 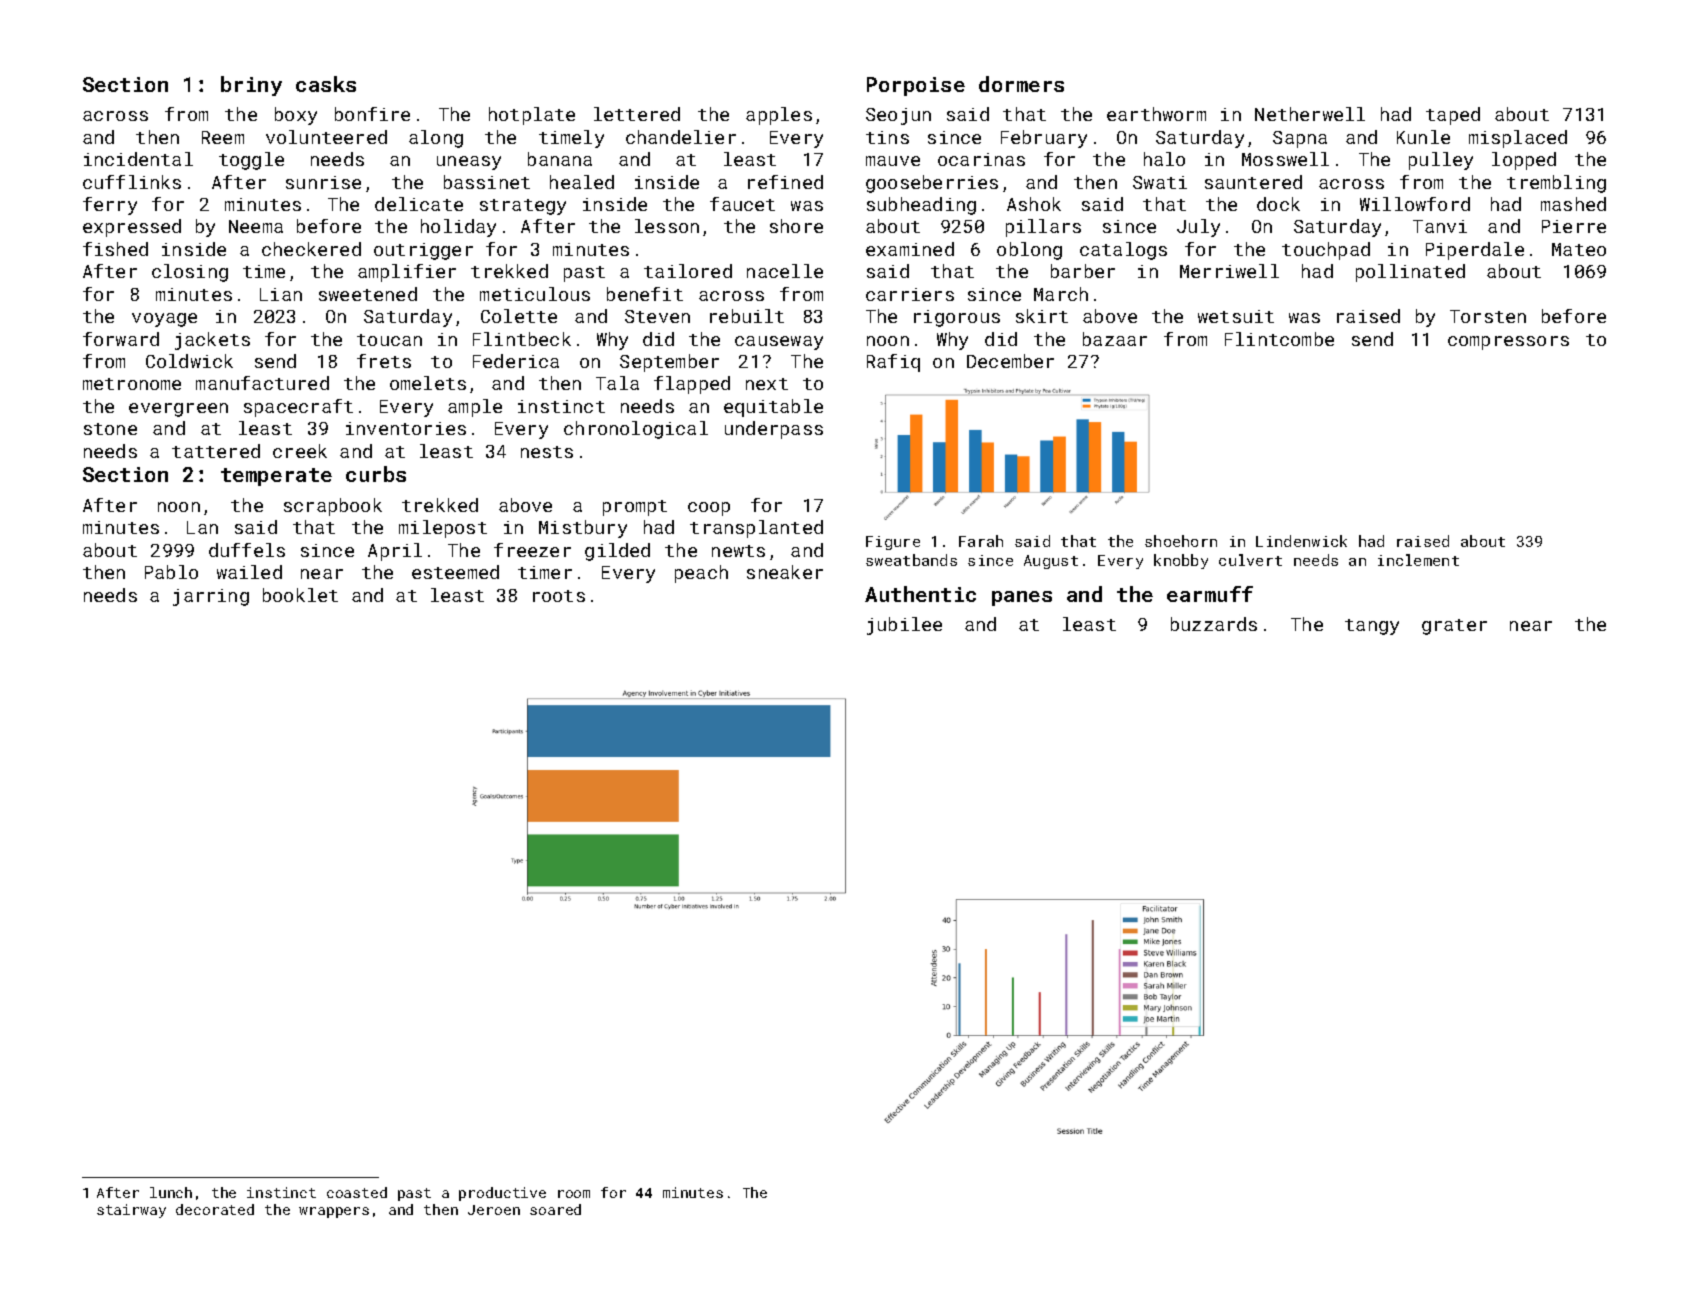 I want to click on grater, so click(x=1454, y=627).
